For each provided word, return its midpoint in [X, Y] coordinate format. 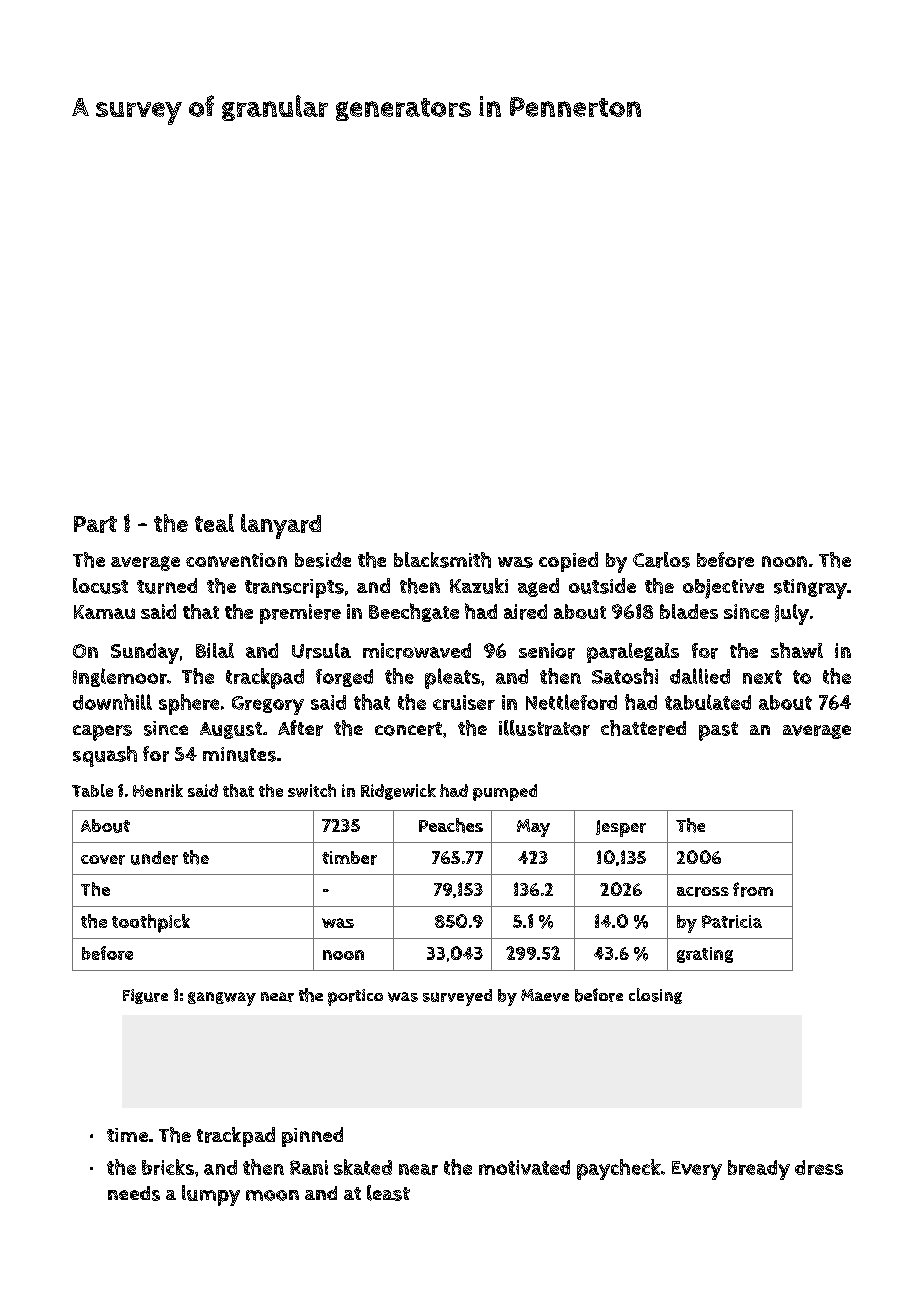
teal [214, 523]
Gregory [268, 705]
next [762, 677]
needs [134, 1193]
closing [655, 996]
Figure [145, 996]
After [300, 728]
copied [568, 562]
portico [355, 997]
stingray [810, 589]
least [388, 1193]
